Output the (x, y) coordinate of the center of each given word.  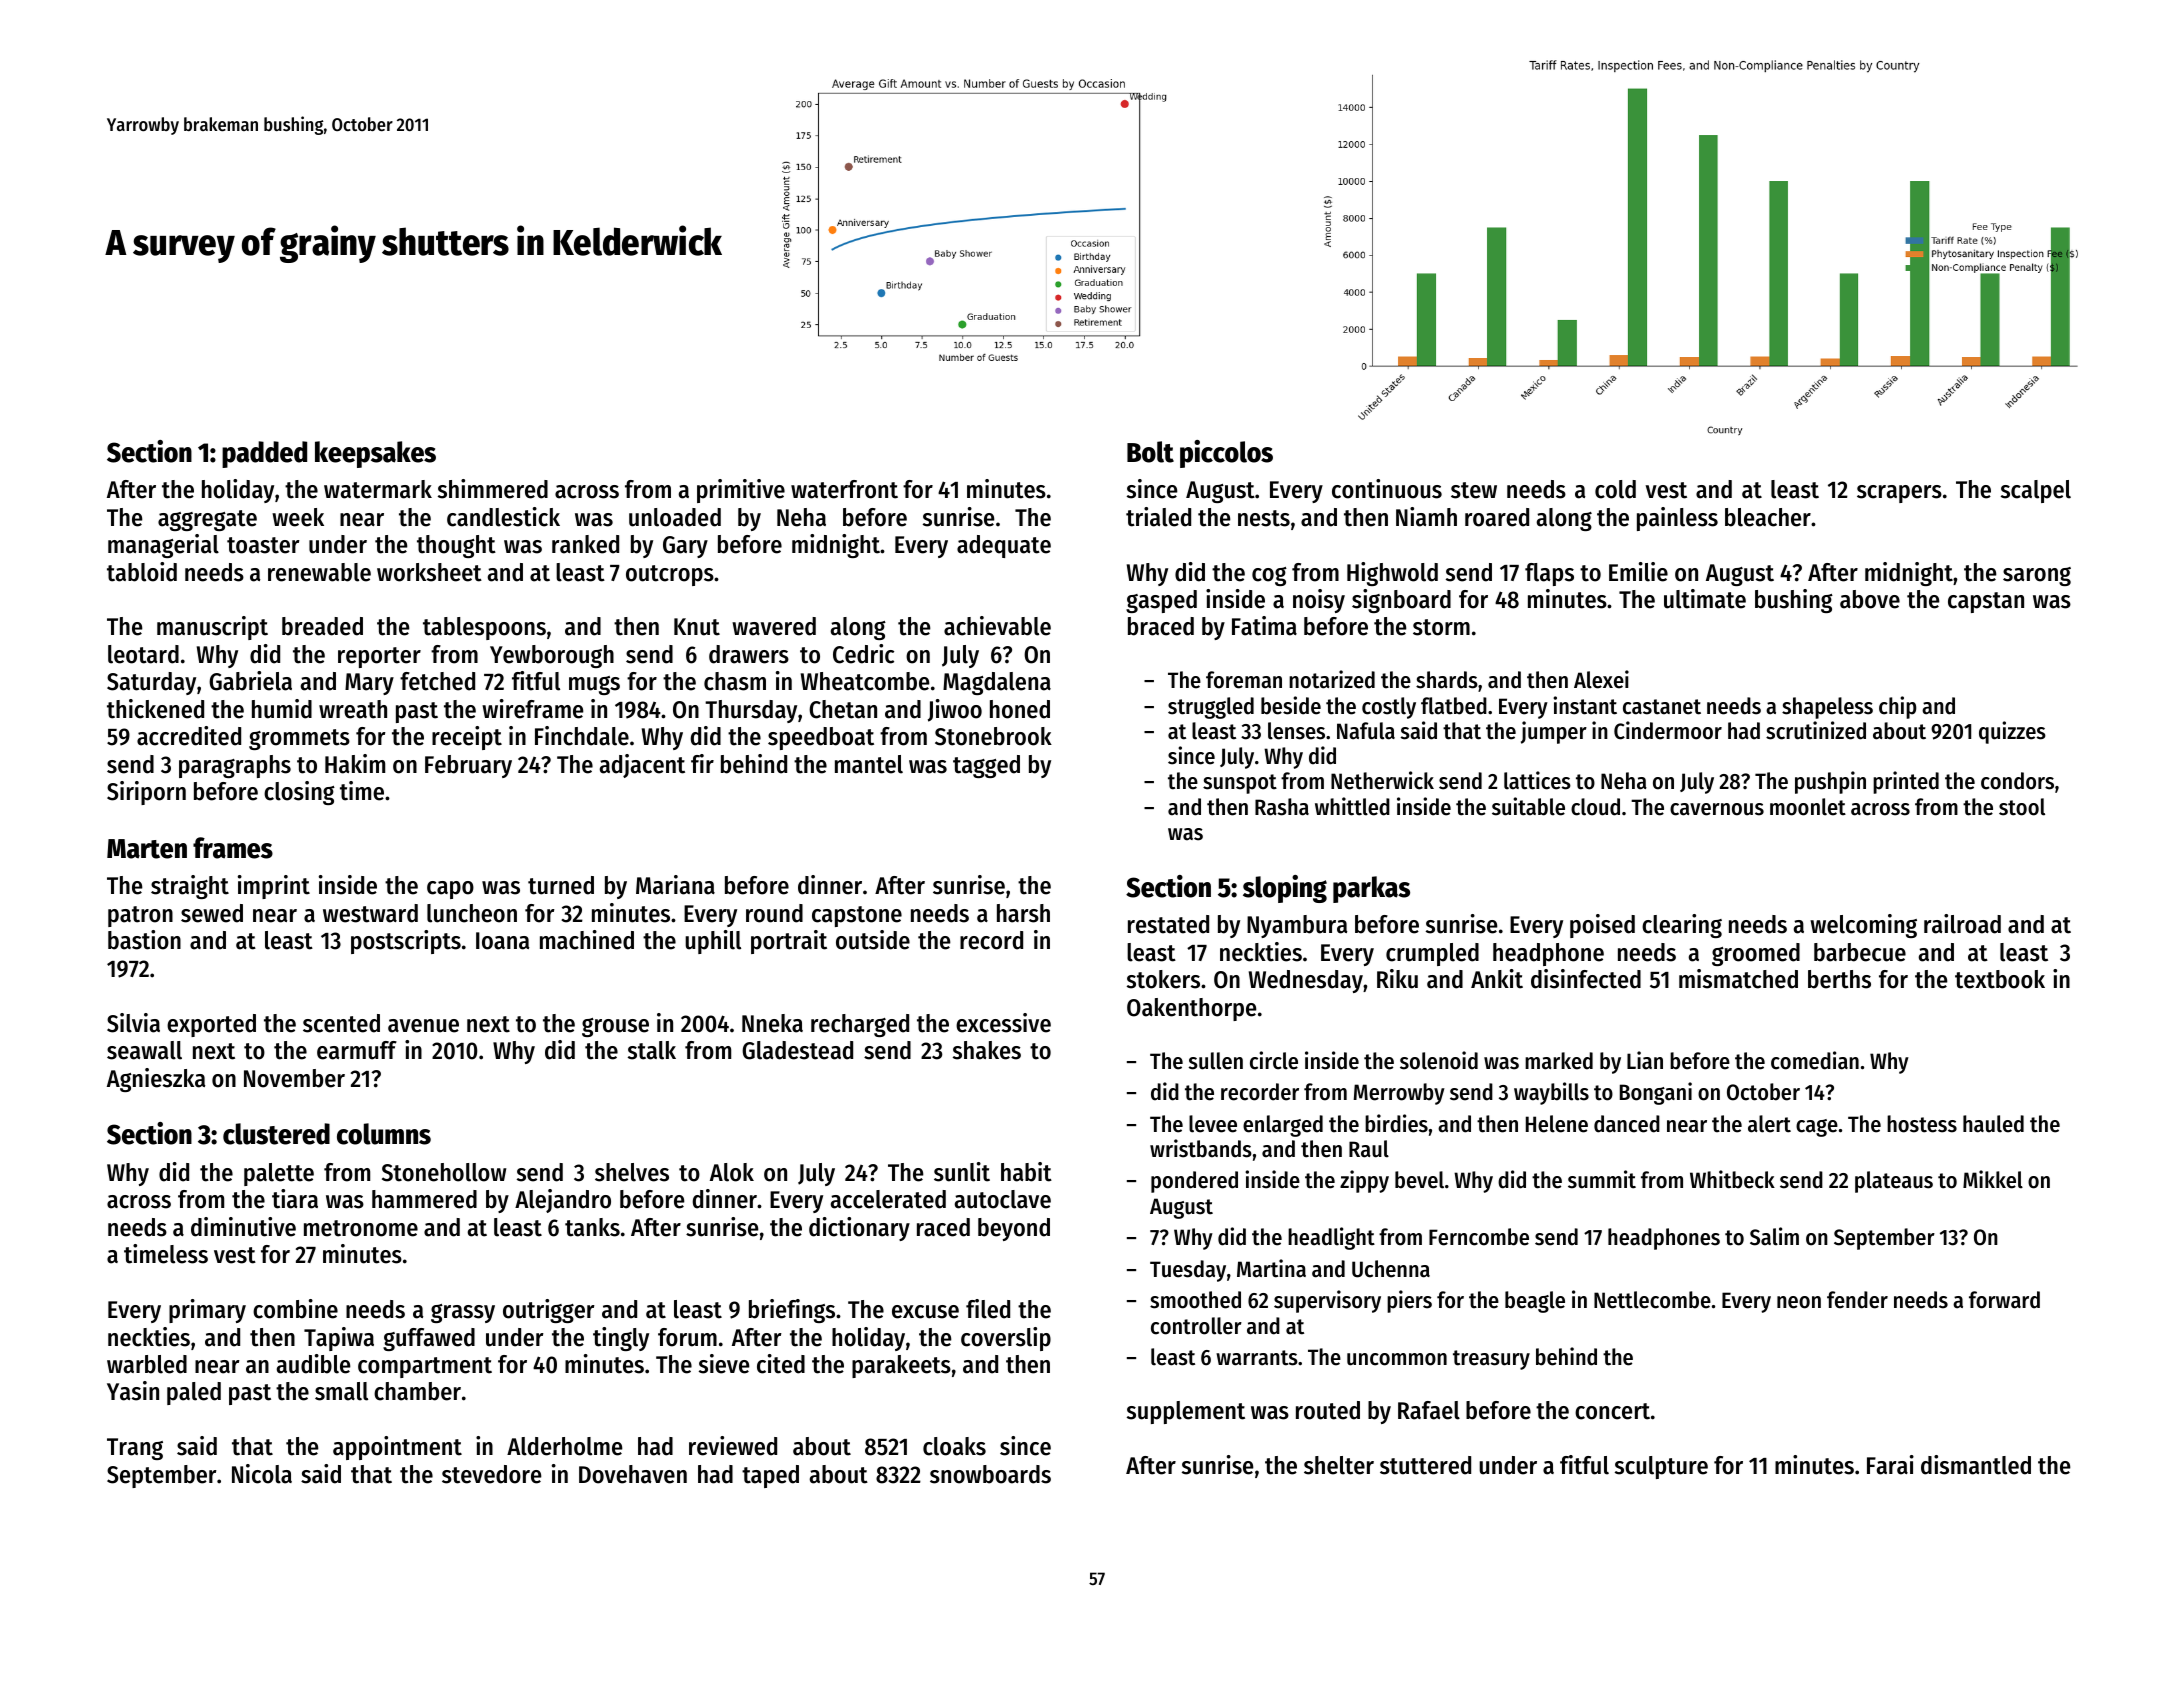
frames (233, 848)
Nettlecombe (1652, 1300)
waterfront (844, 489)
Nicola (262, 1474)
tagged (986, 766)
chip (1897, 707)
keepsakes (375, 454)
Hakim (355, 764)
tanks (592, 1227)
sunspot (1240, 784)
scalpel (2036, 491)
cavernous (1717, 809)
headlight (1331, 1238)
